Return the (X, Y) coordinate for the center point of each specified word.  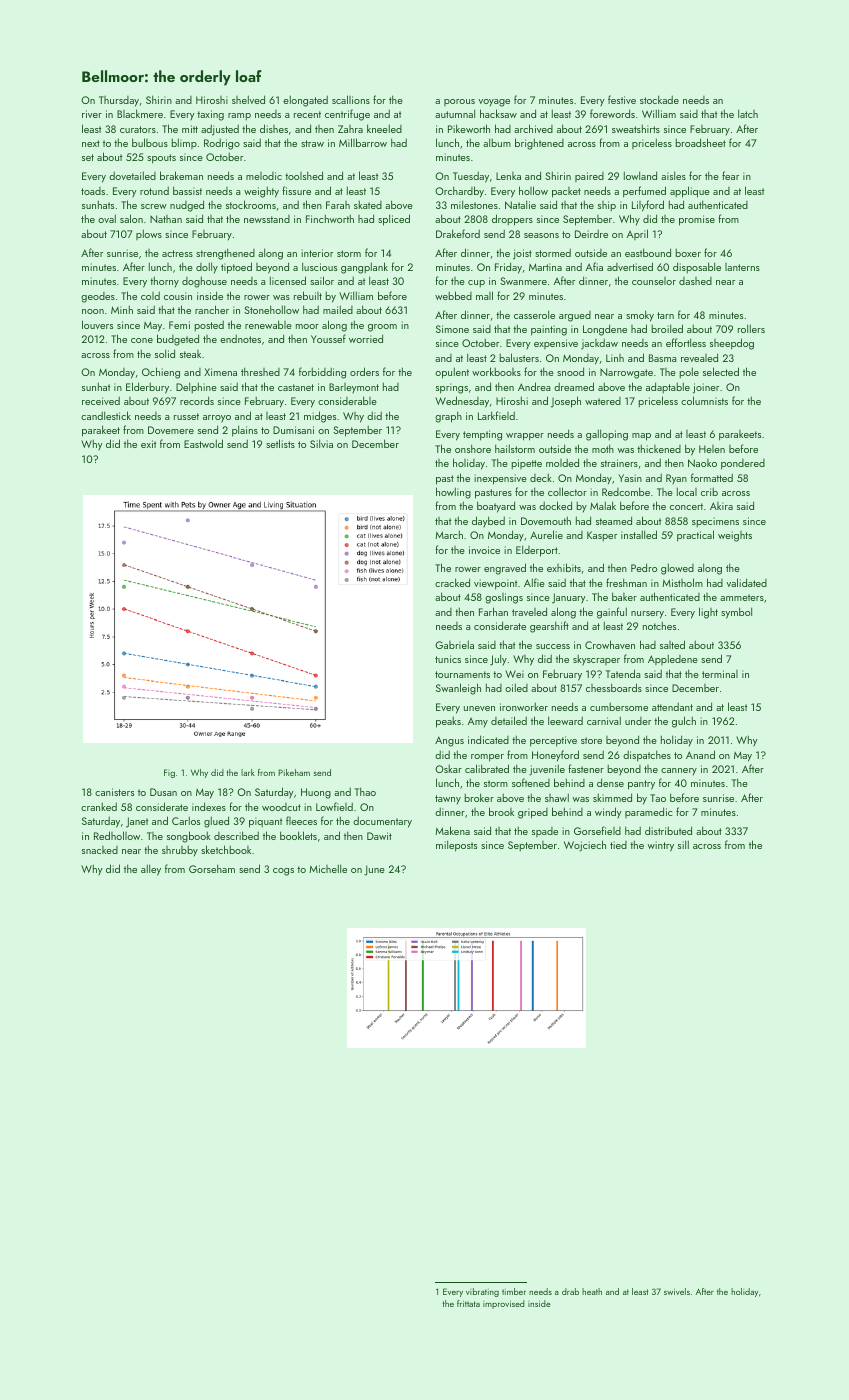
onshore (473, 448)
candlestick (106, 415)
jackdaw (599, 344)
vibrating (482, 1292)
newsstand (267, 219)
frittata (468, 1303)
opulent (452, 373)
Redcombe (626, 491)
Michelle (328, 868)
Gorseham (212, 868)
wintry (661, 846)
